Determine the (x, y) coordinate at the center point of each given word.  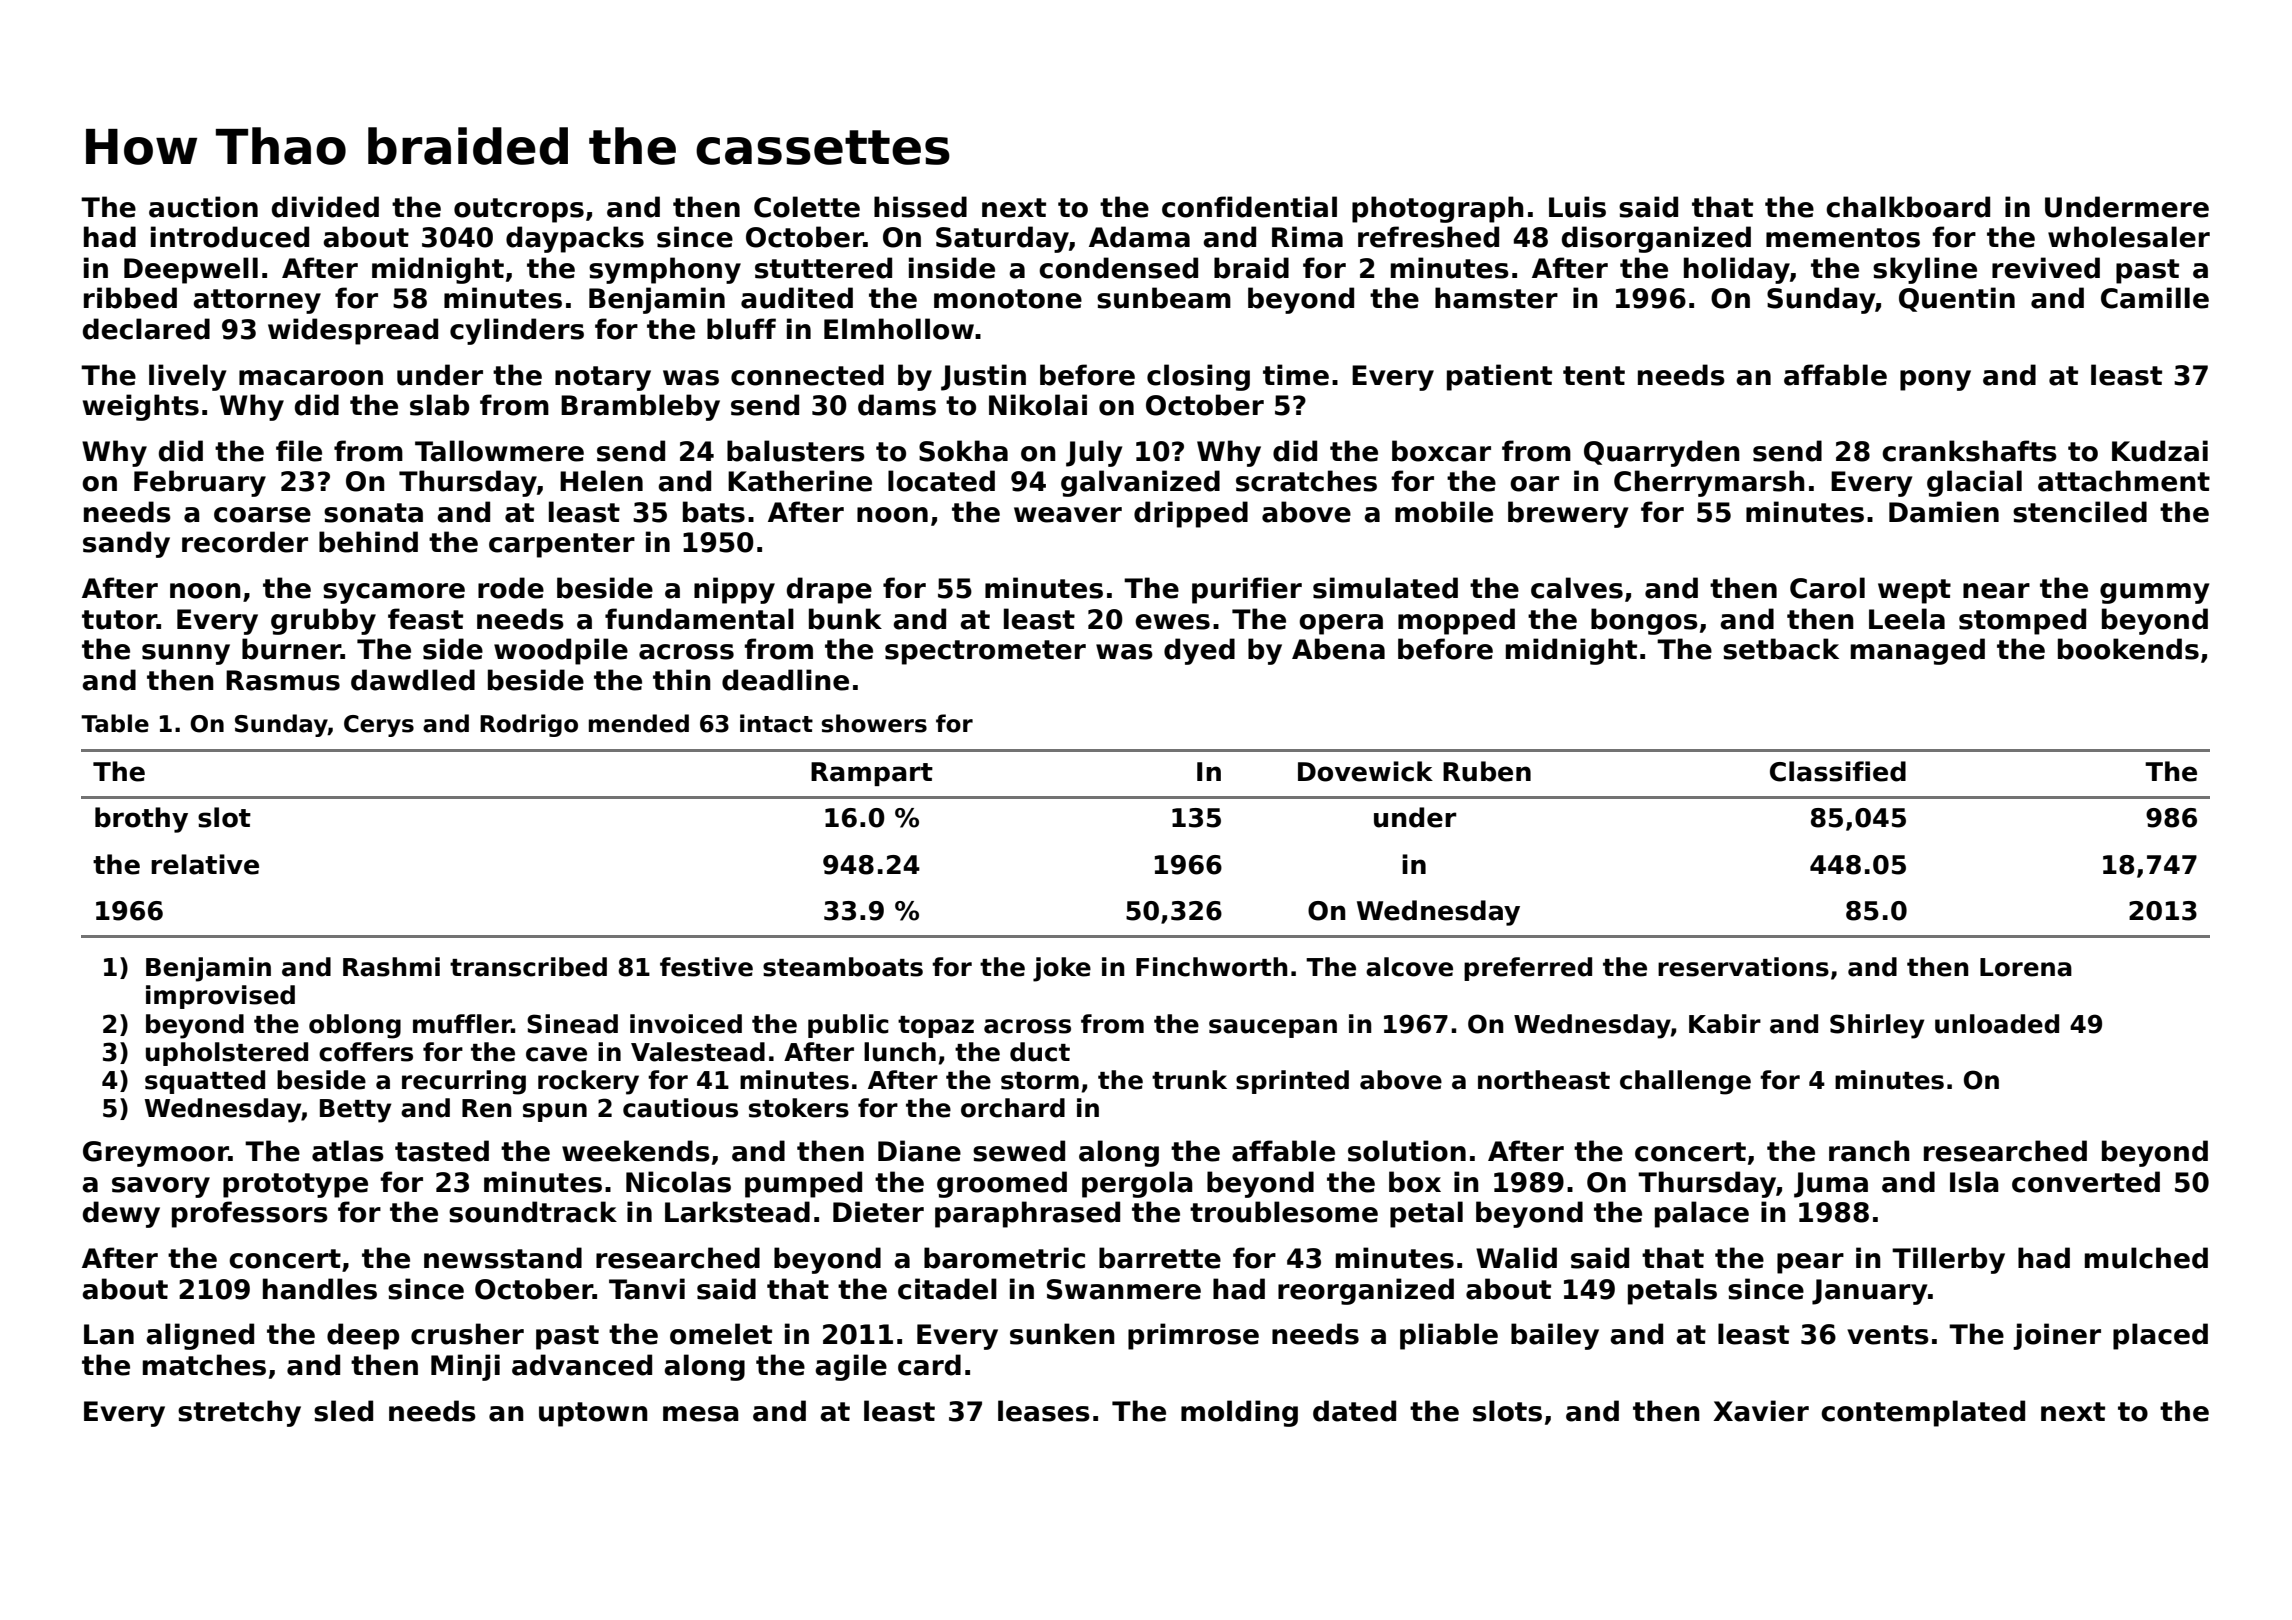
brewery (1568, 514)
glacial (1974, 483)
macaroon (311, 378)
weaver (1068, 515)
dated (1354, 1411)
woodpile (561, 651)
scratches (1306, 481)
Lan (109, 1334)
